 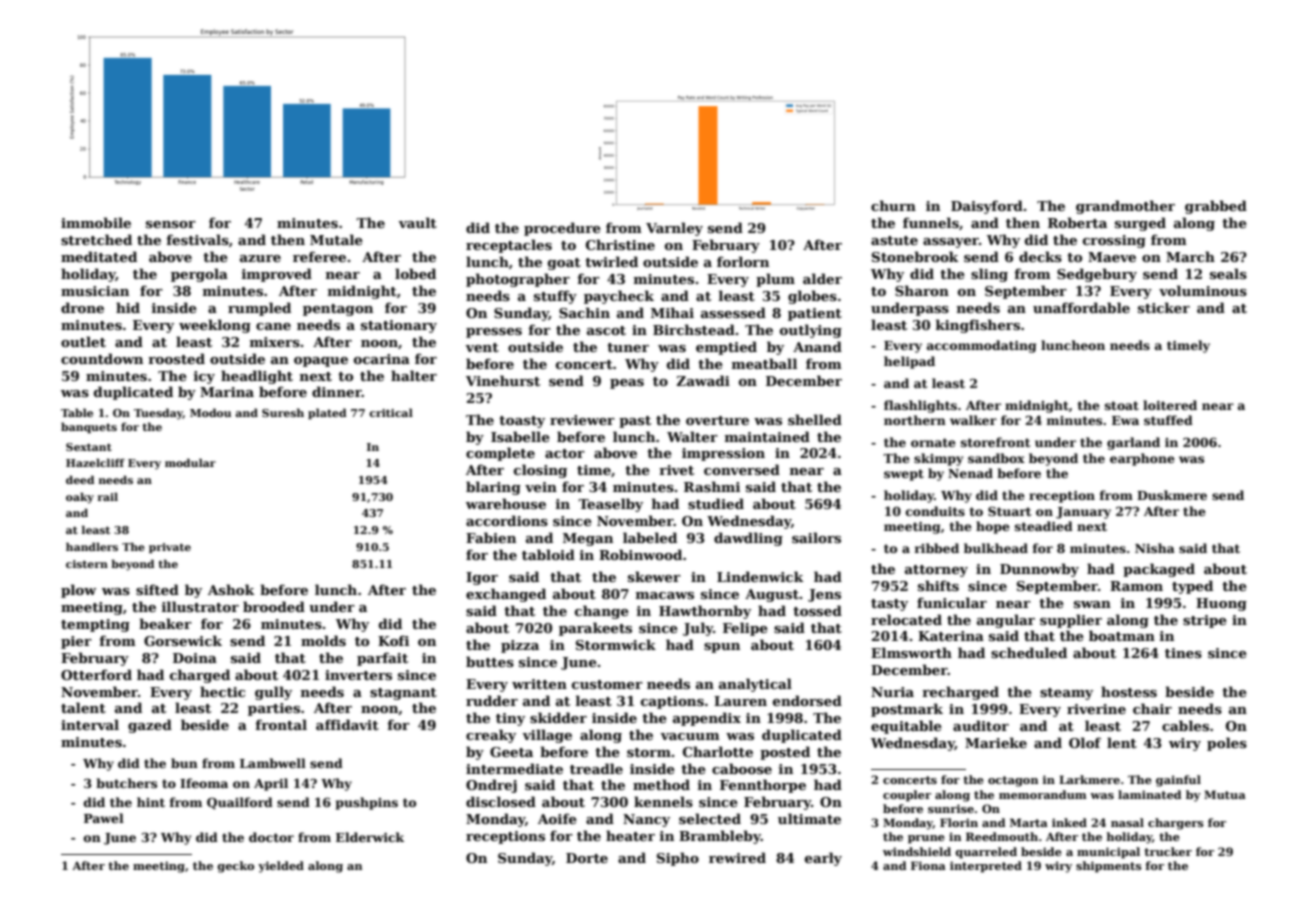 I want to click on Igor, so click(x=482, y=578).
